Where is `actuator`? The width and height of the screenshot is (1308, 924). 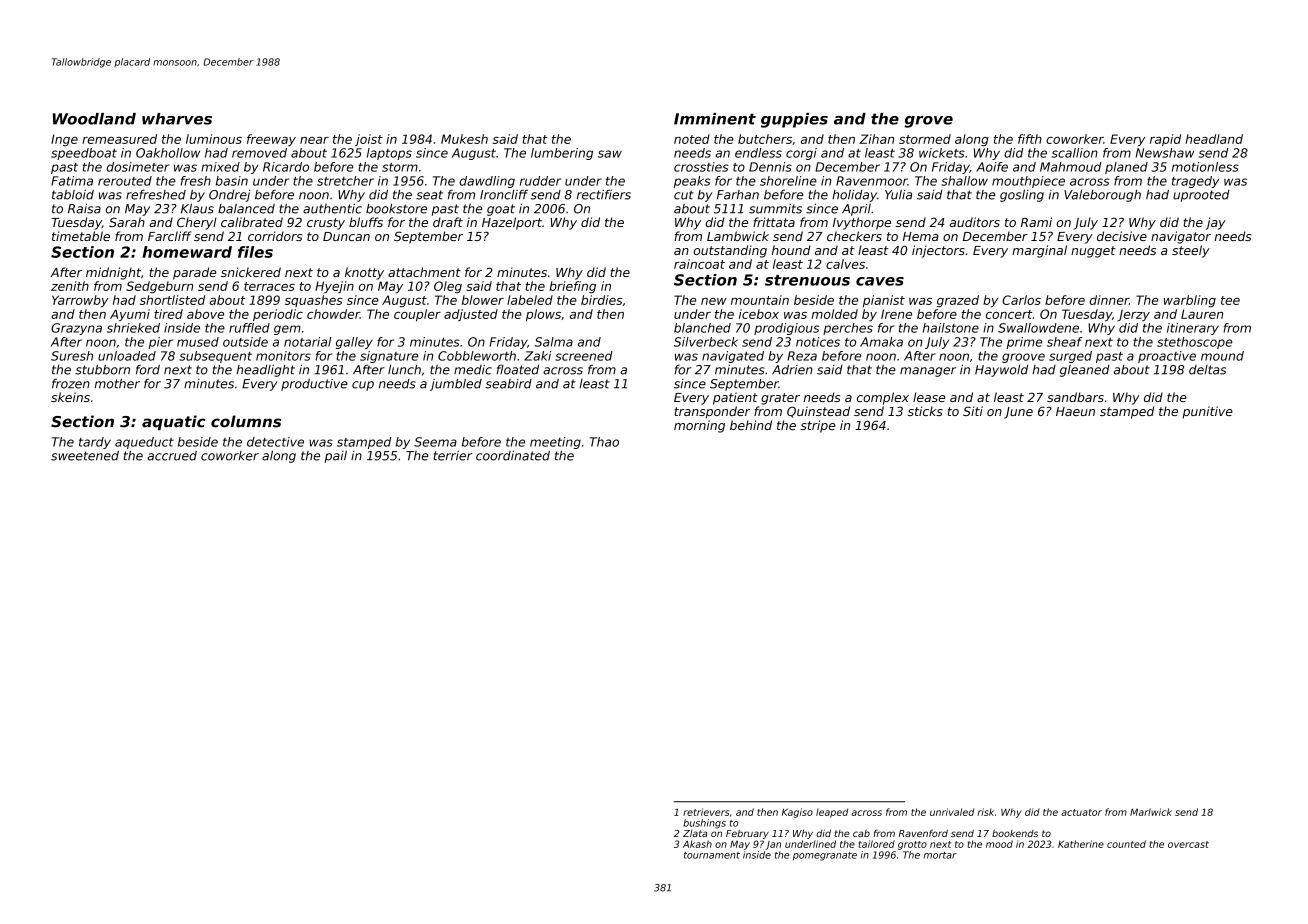 actuator is located at coordinates (1081, 812).
